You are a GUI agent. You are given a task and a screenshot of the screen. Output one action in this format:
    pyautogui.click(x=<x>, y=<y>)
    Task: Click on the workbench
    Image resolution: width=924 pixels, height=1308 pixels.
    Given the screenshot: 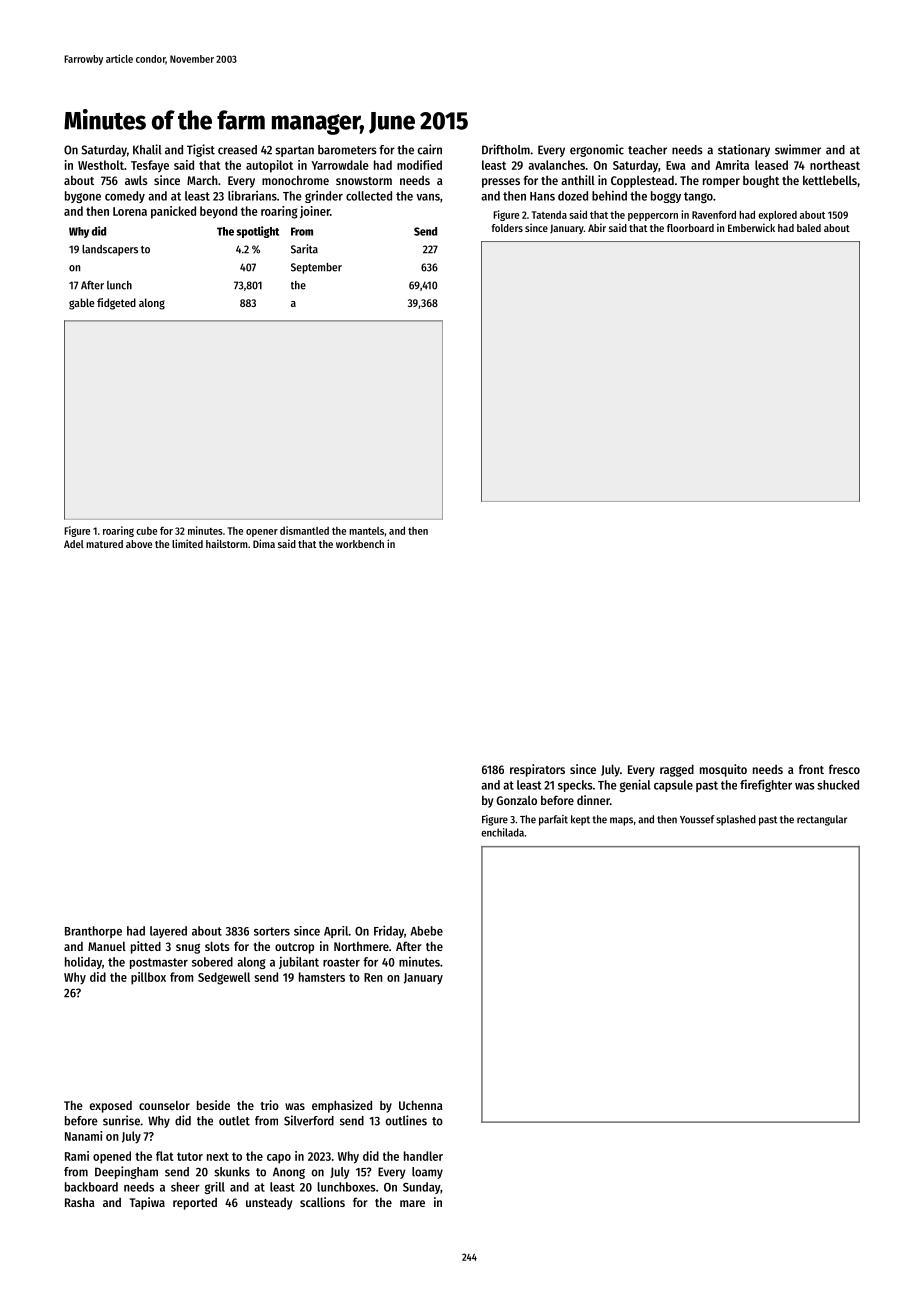 What is the action you would take?
    pyautogui.click(x=360, y=544)
